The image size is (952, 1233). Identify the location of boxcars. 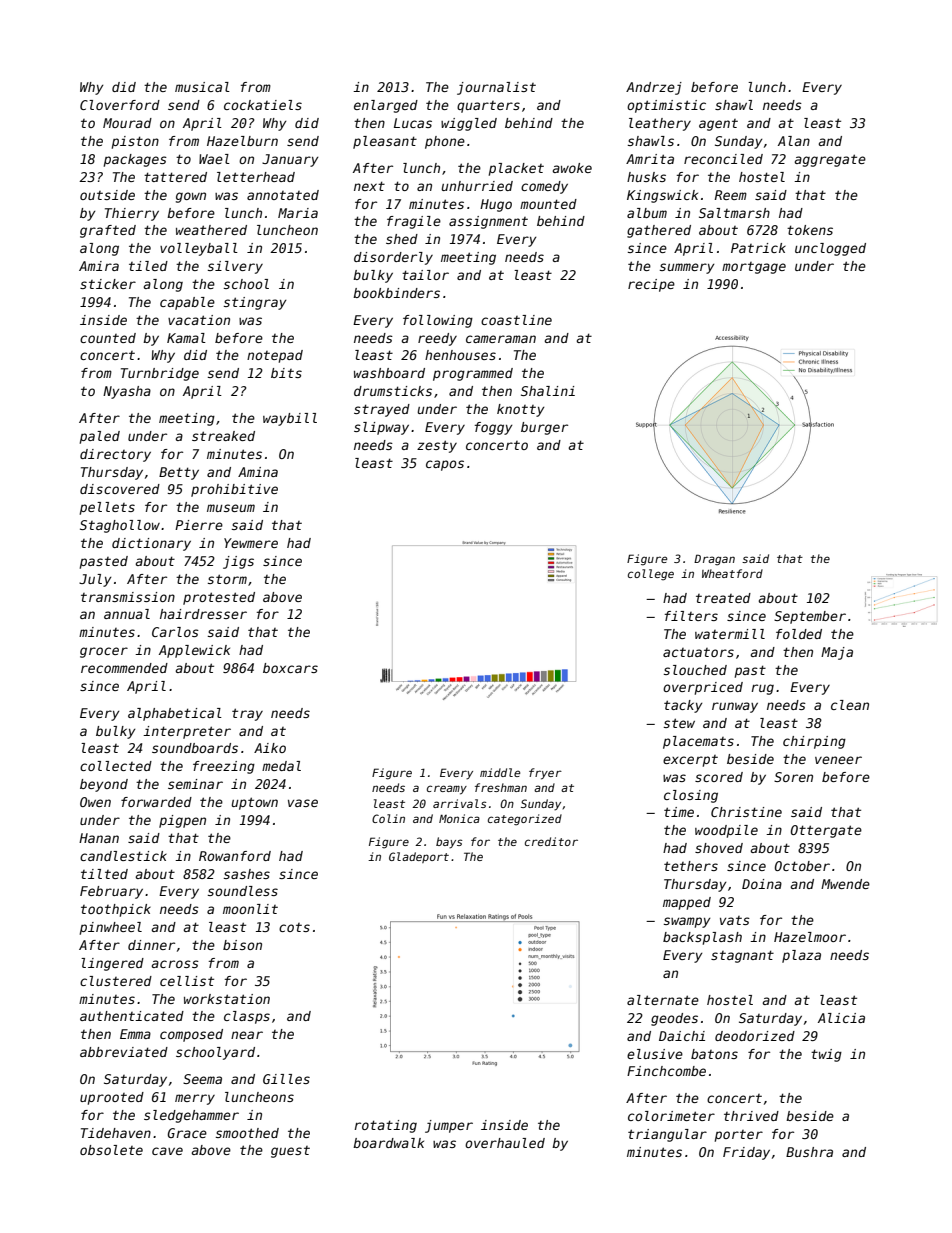
(290, 668).
